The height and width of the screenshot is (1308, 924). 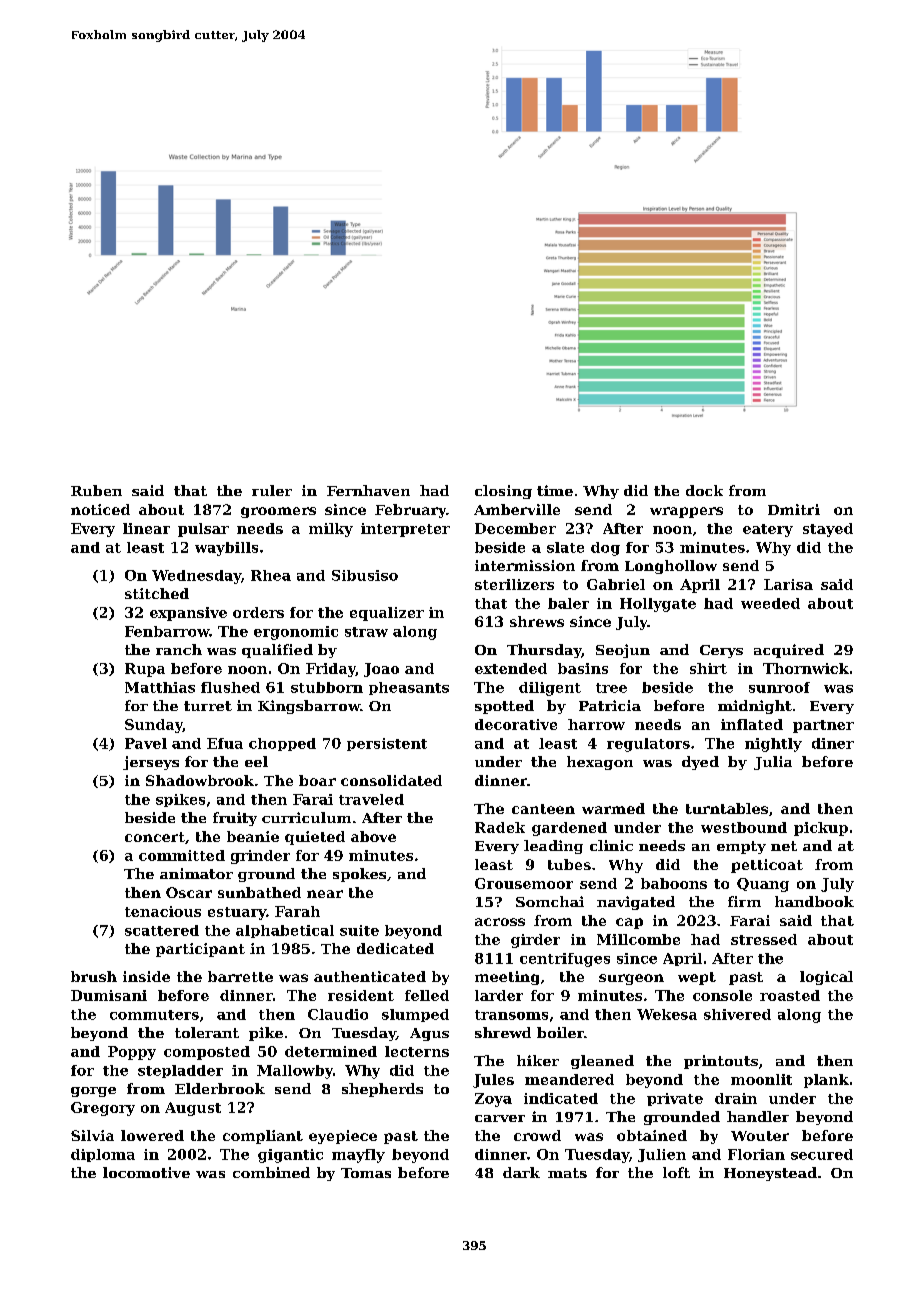 I want to click on Ruben, so click(x=96, y=490).
